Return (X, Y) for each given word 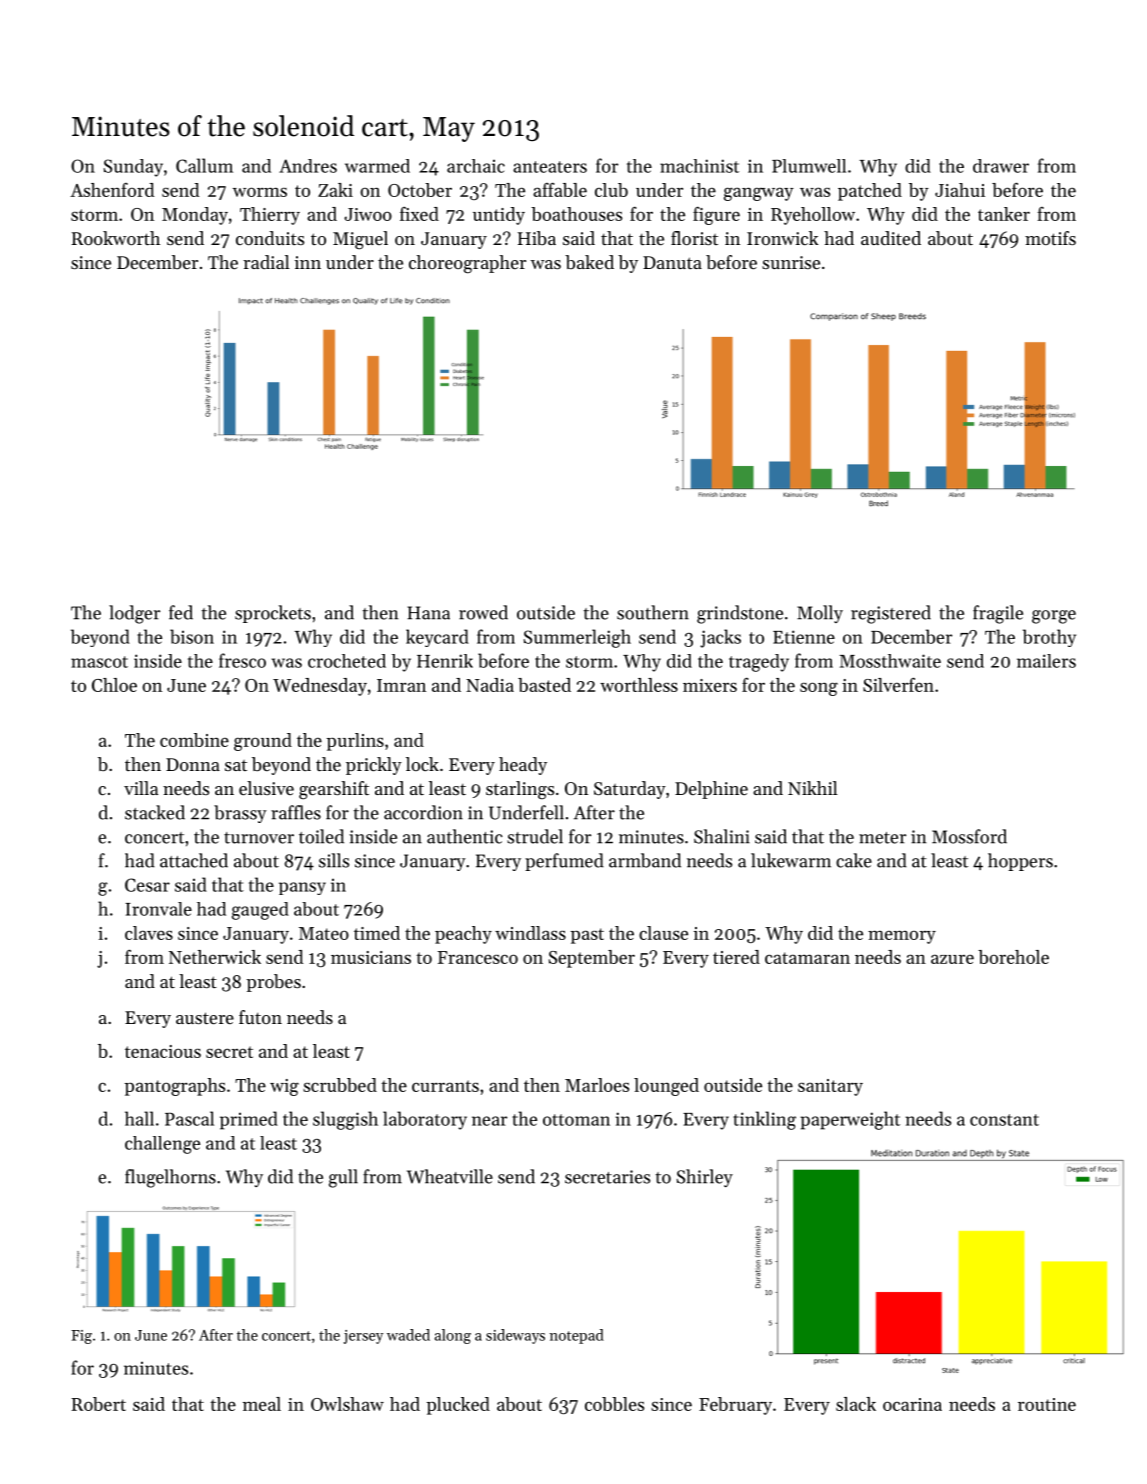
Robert (99, 1404)
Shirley (705, 1178)
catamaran (807, 958)
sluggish (345, 1120)
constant (1004, 1120)
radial (266, 262)
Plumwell (809, 166)
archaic (476, 166)
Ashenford (112, 190)
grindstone (740, 614)
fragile (998, 614)
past (587, 936)
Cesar (147, 885)
